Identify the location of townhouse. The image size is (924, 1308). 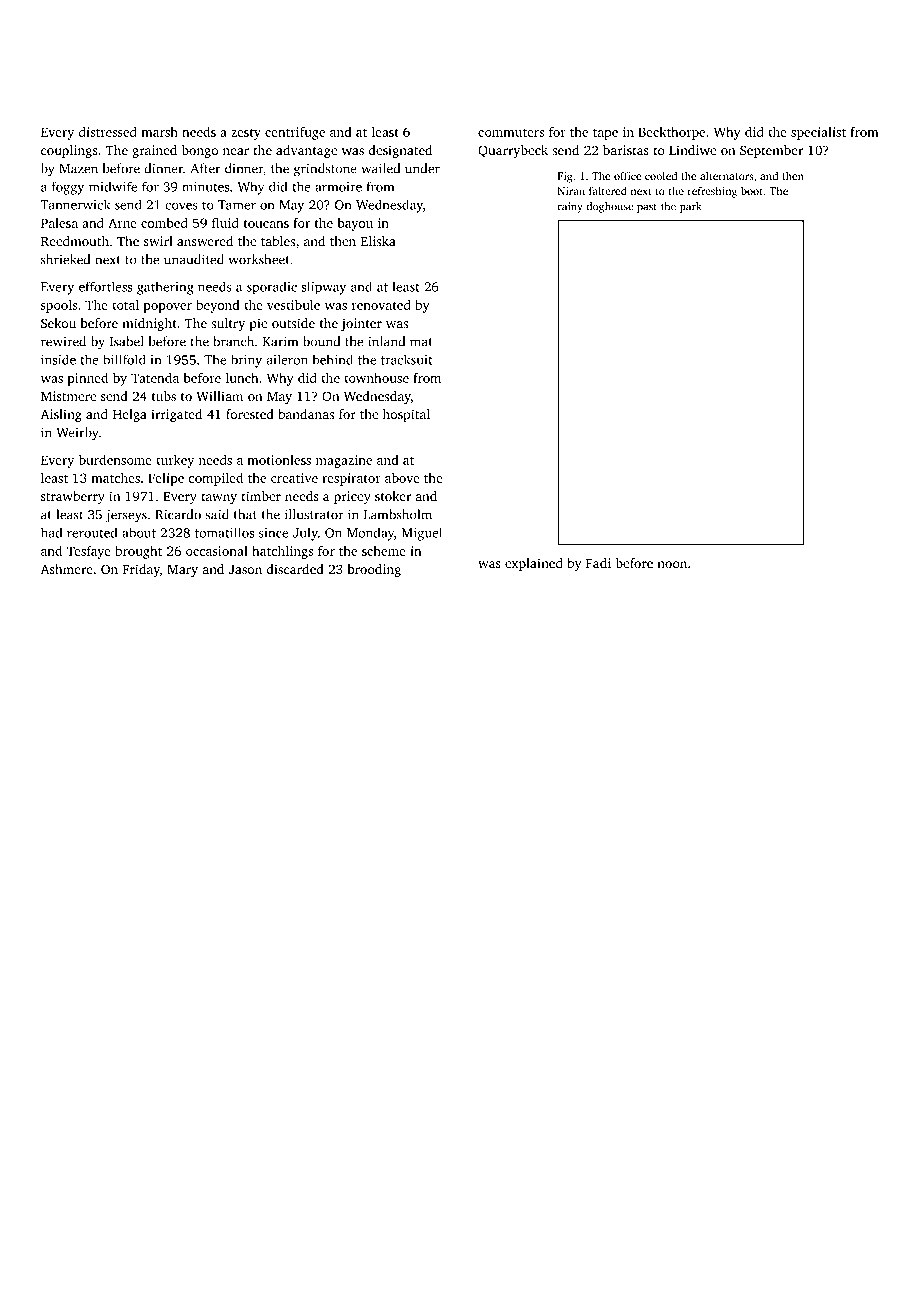
(376, 378).
